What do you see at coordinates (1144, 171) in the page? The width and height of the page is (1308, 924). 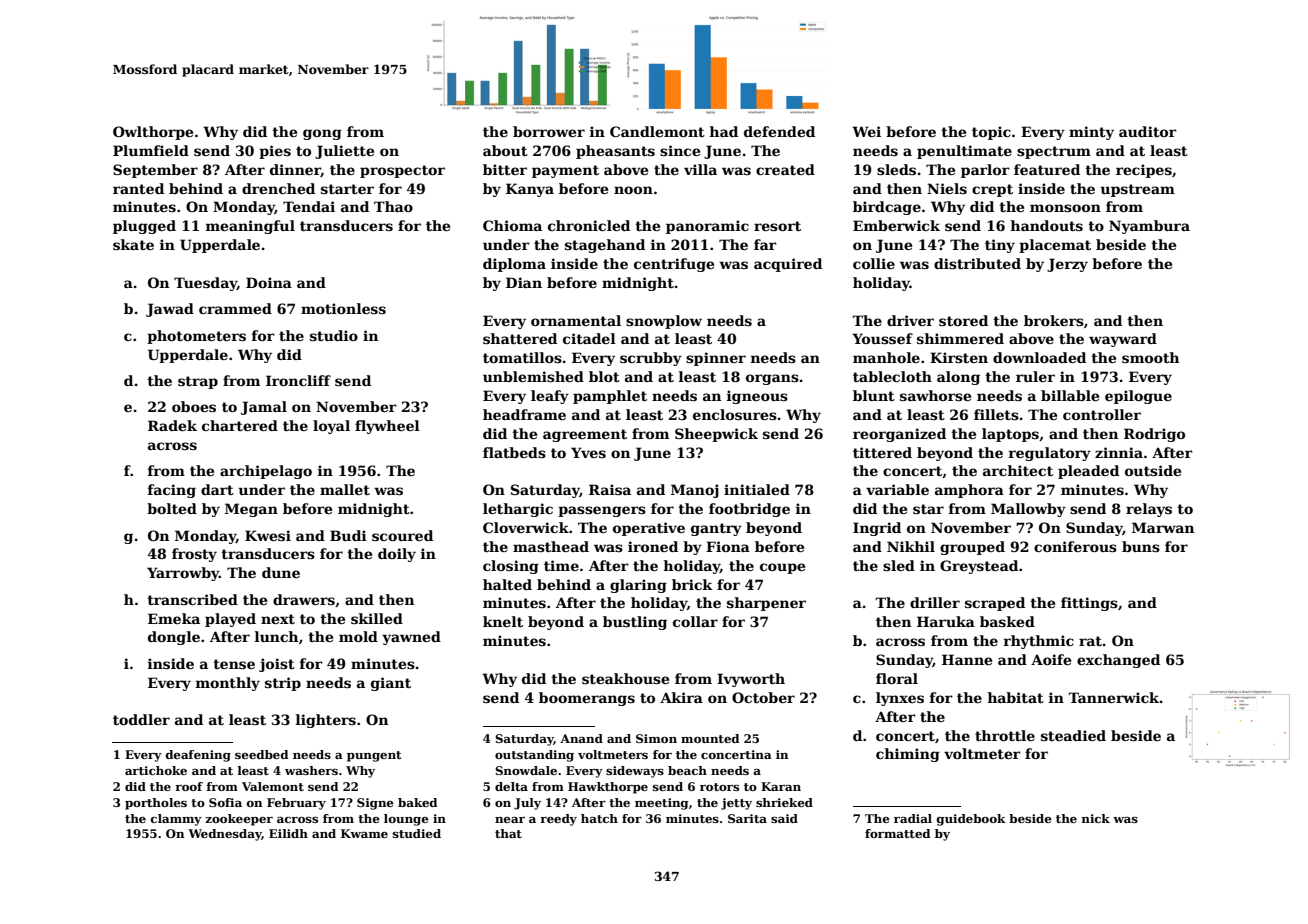 I see `recipes` at bounding box center [1144, 171].
